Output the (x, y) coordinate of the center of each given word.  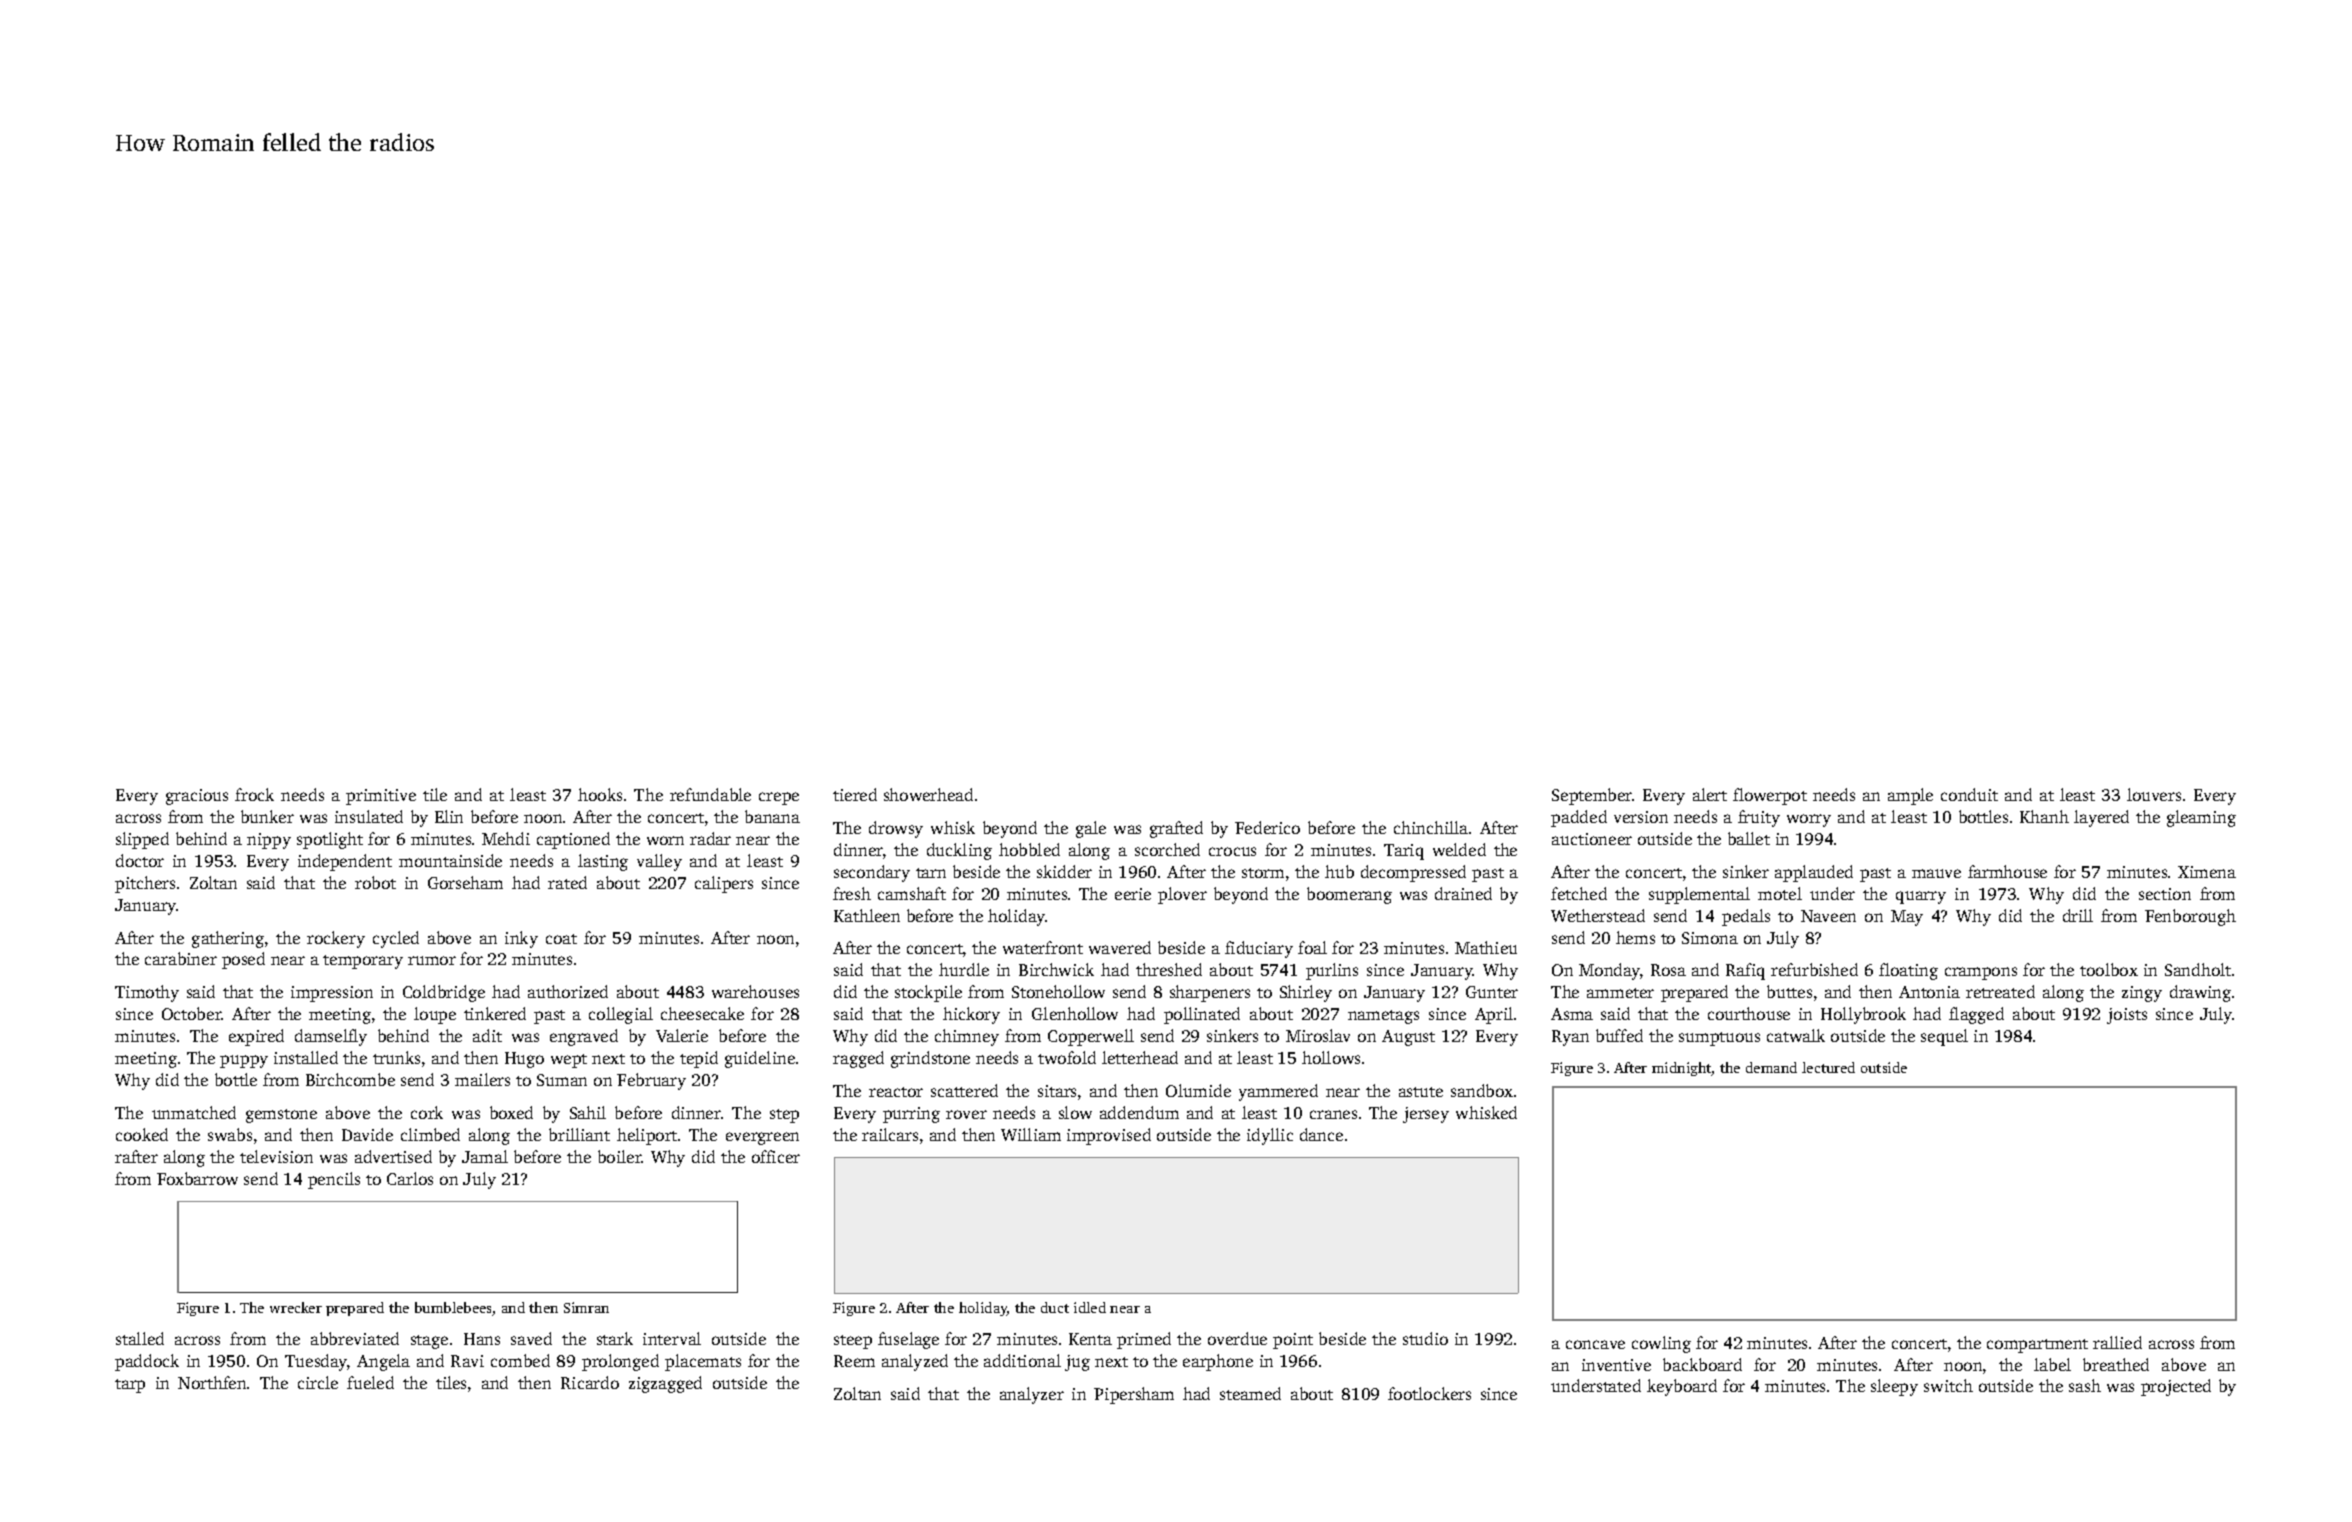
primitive (381, 797)
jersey (1426, 1115)
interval (672, 1338)
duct (1055, 1307)
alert (1710, 794)
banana (772, 816)
